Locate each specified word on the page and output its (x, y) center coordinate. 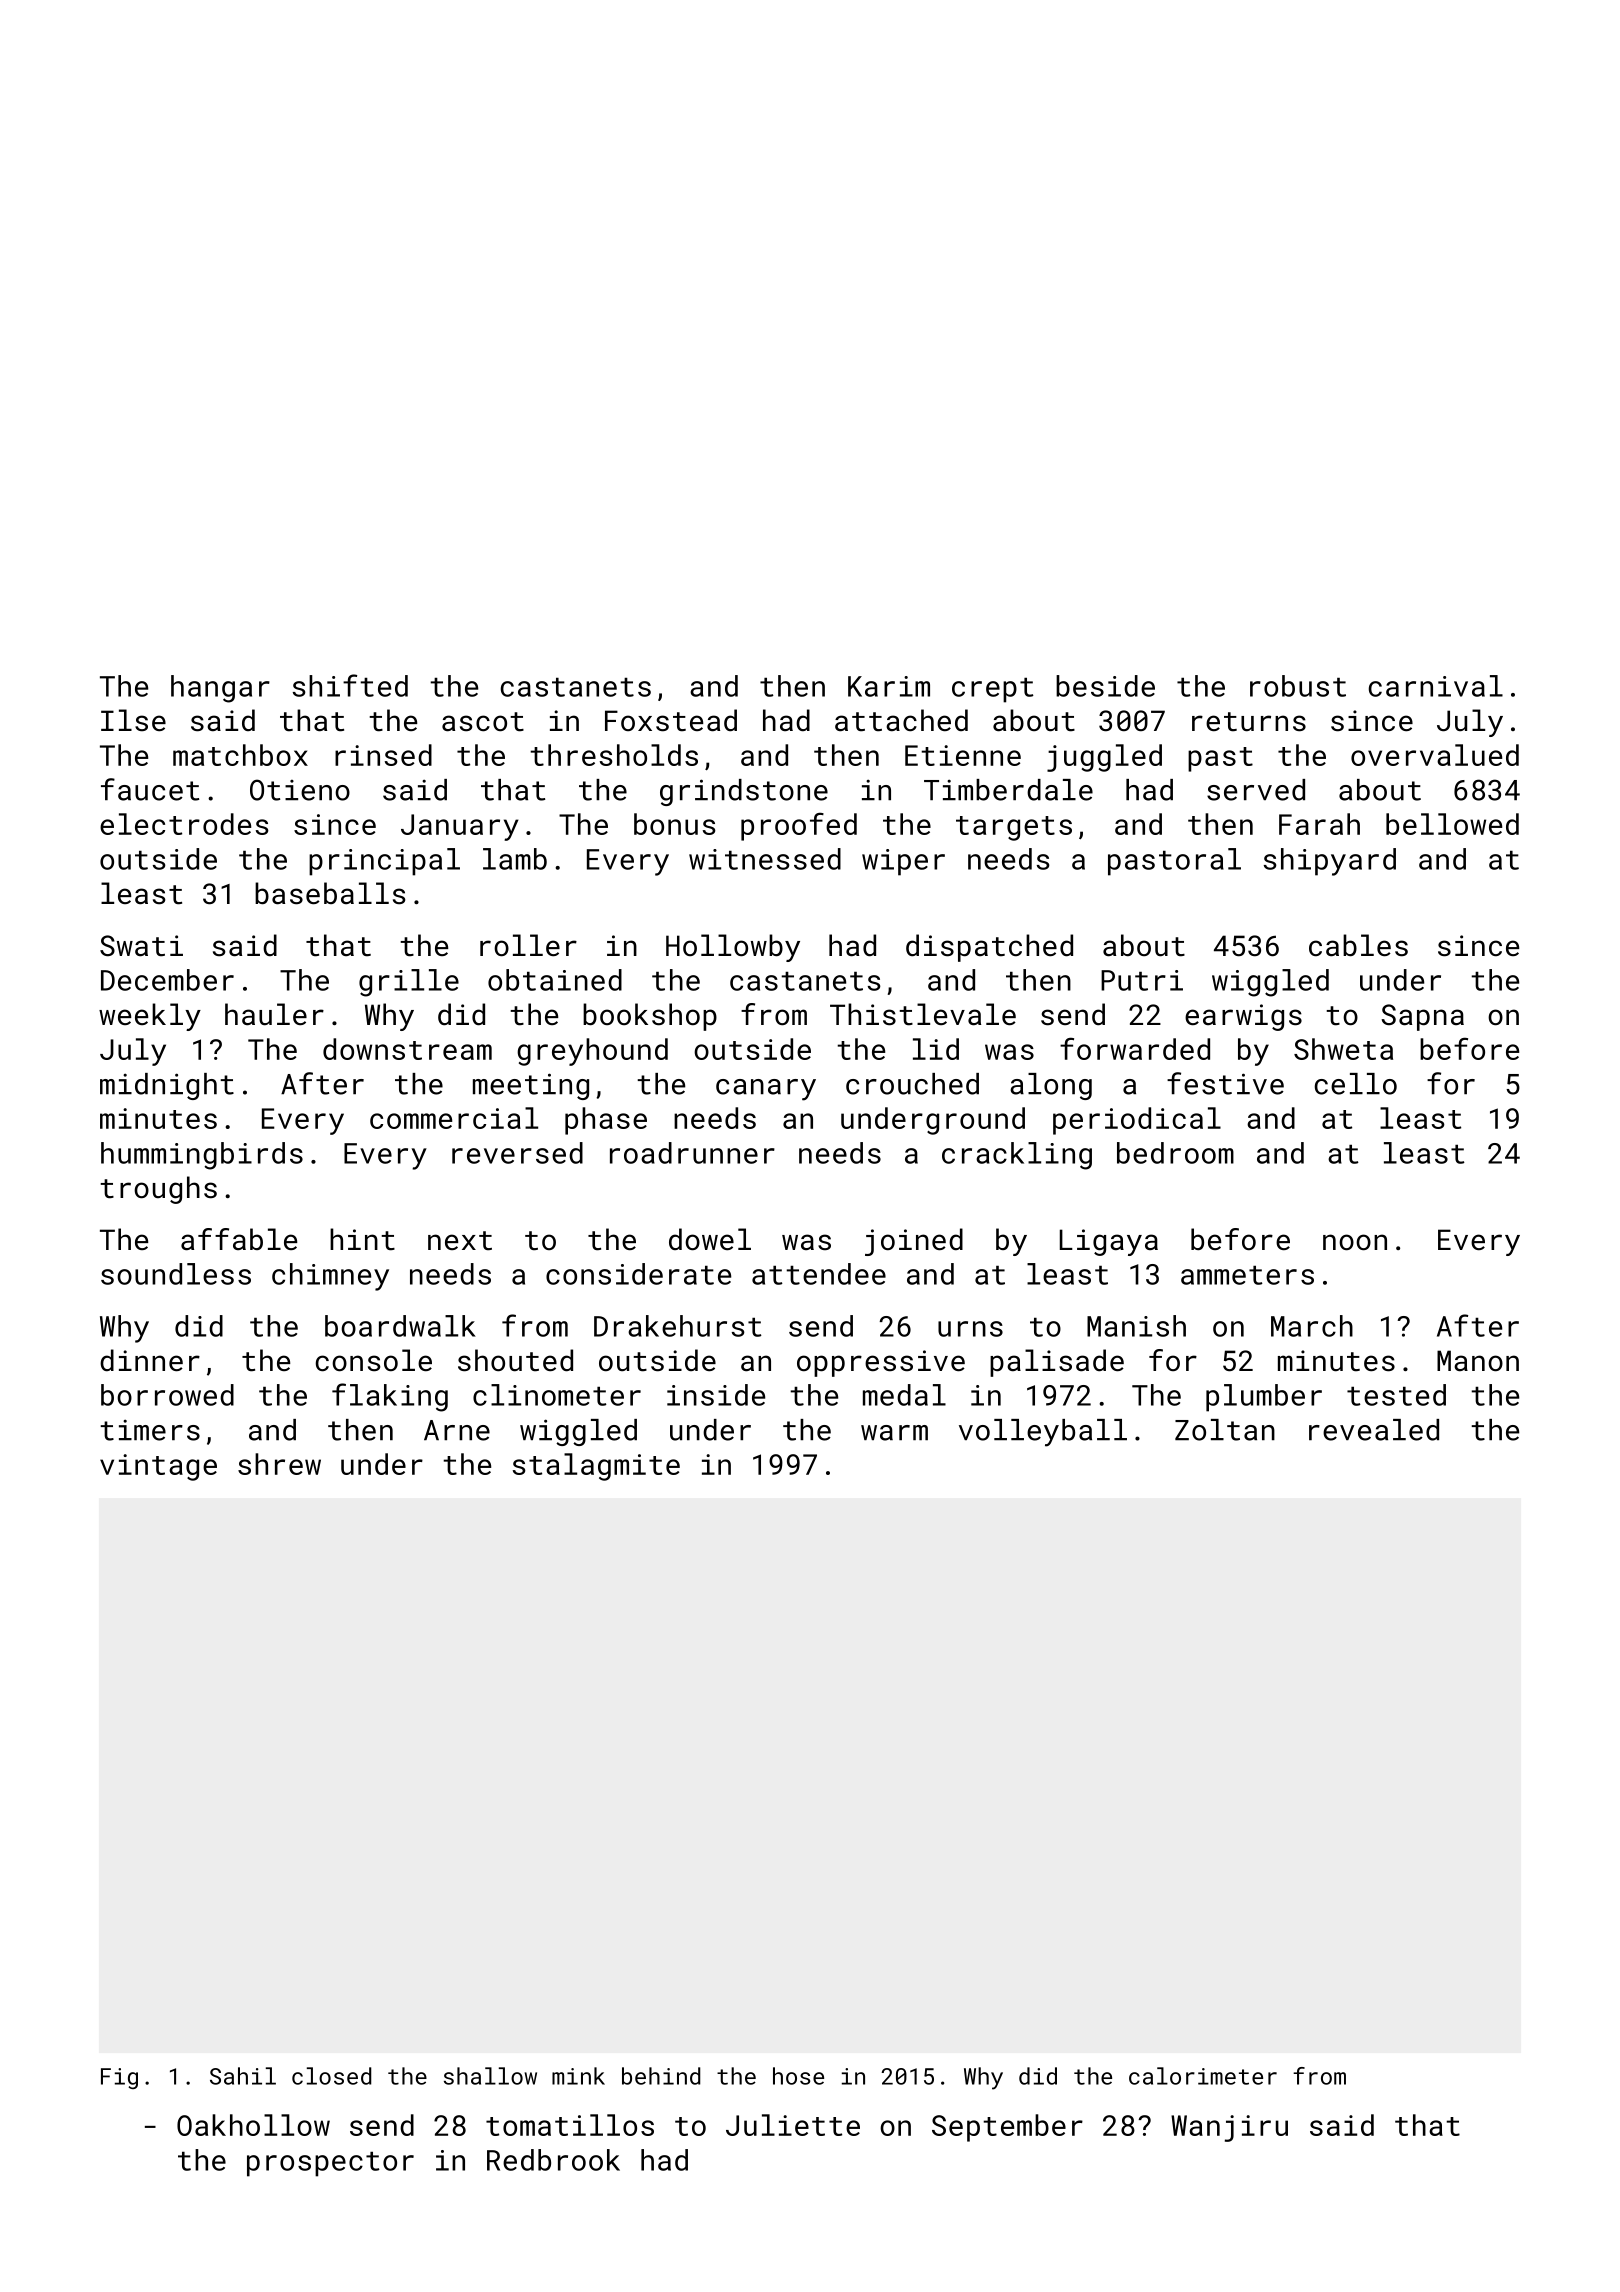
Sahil (243, 2076)
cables (1358, 945)
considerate (638, 1274)
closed (331, 2076)
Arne (457, 1430)
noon (1355, 1242)
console (374, 1360)
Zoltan (1225, 1430)
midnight (167, 1086)
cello (1356, 1084)
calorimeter (1203, 2076)
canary (766, 1090)
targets (1014, 828)
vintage (158, 1467)
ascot (483, 722)
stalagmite (596, 1467)
